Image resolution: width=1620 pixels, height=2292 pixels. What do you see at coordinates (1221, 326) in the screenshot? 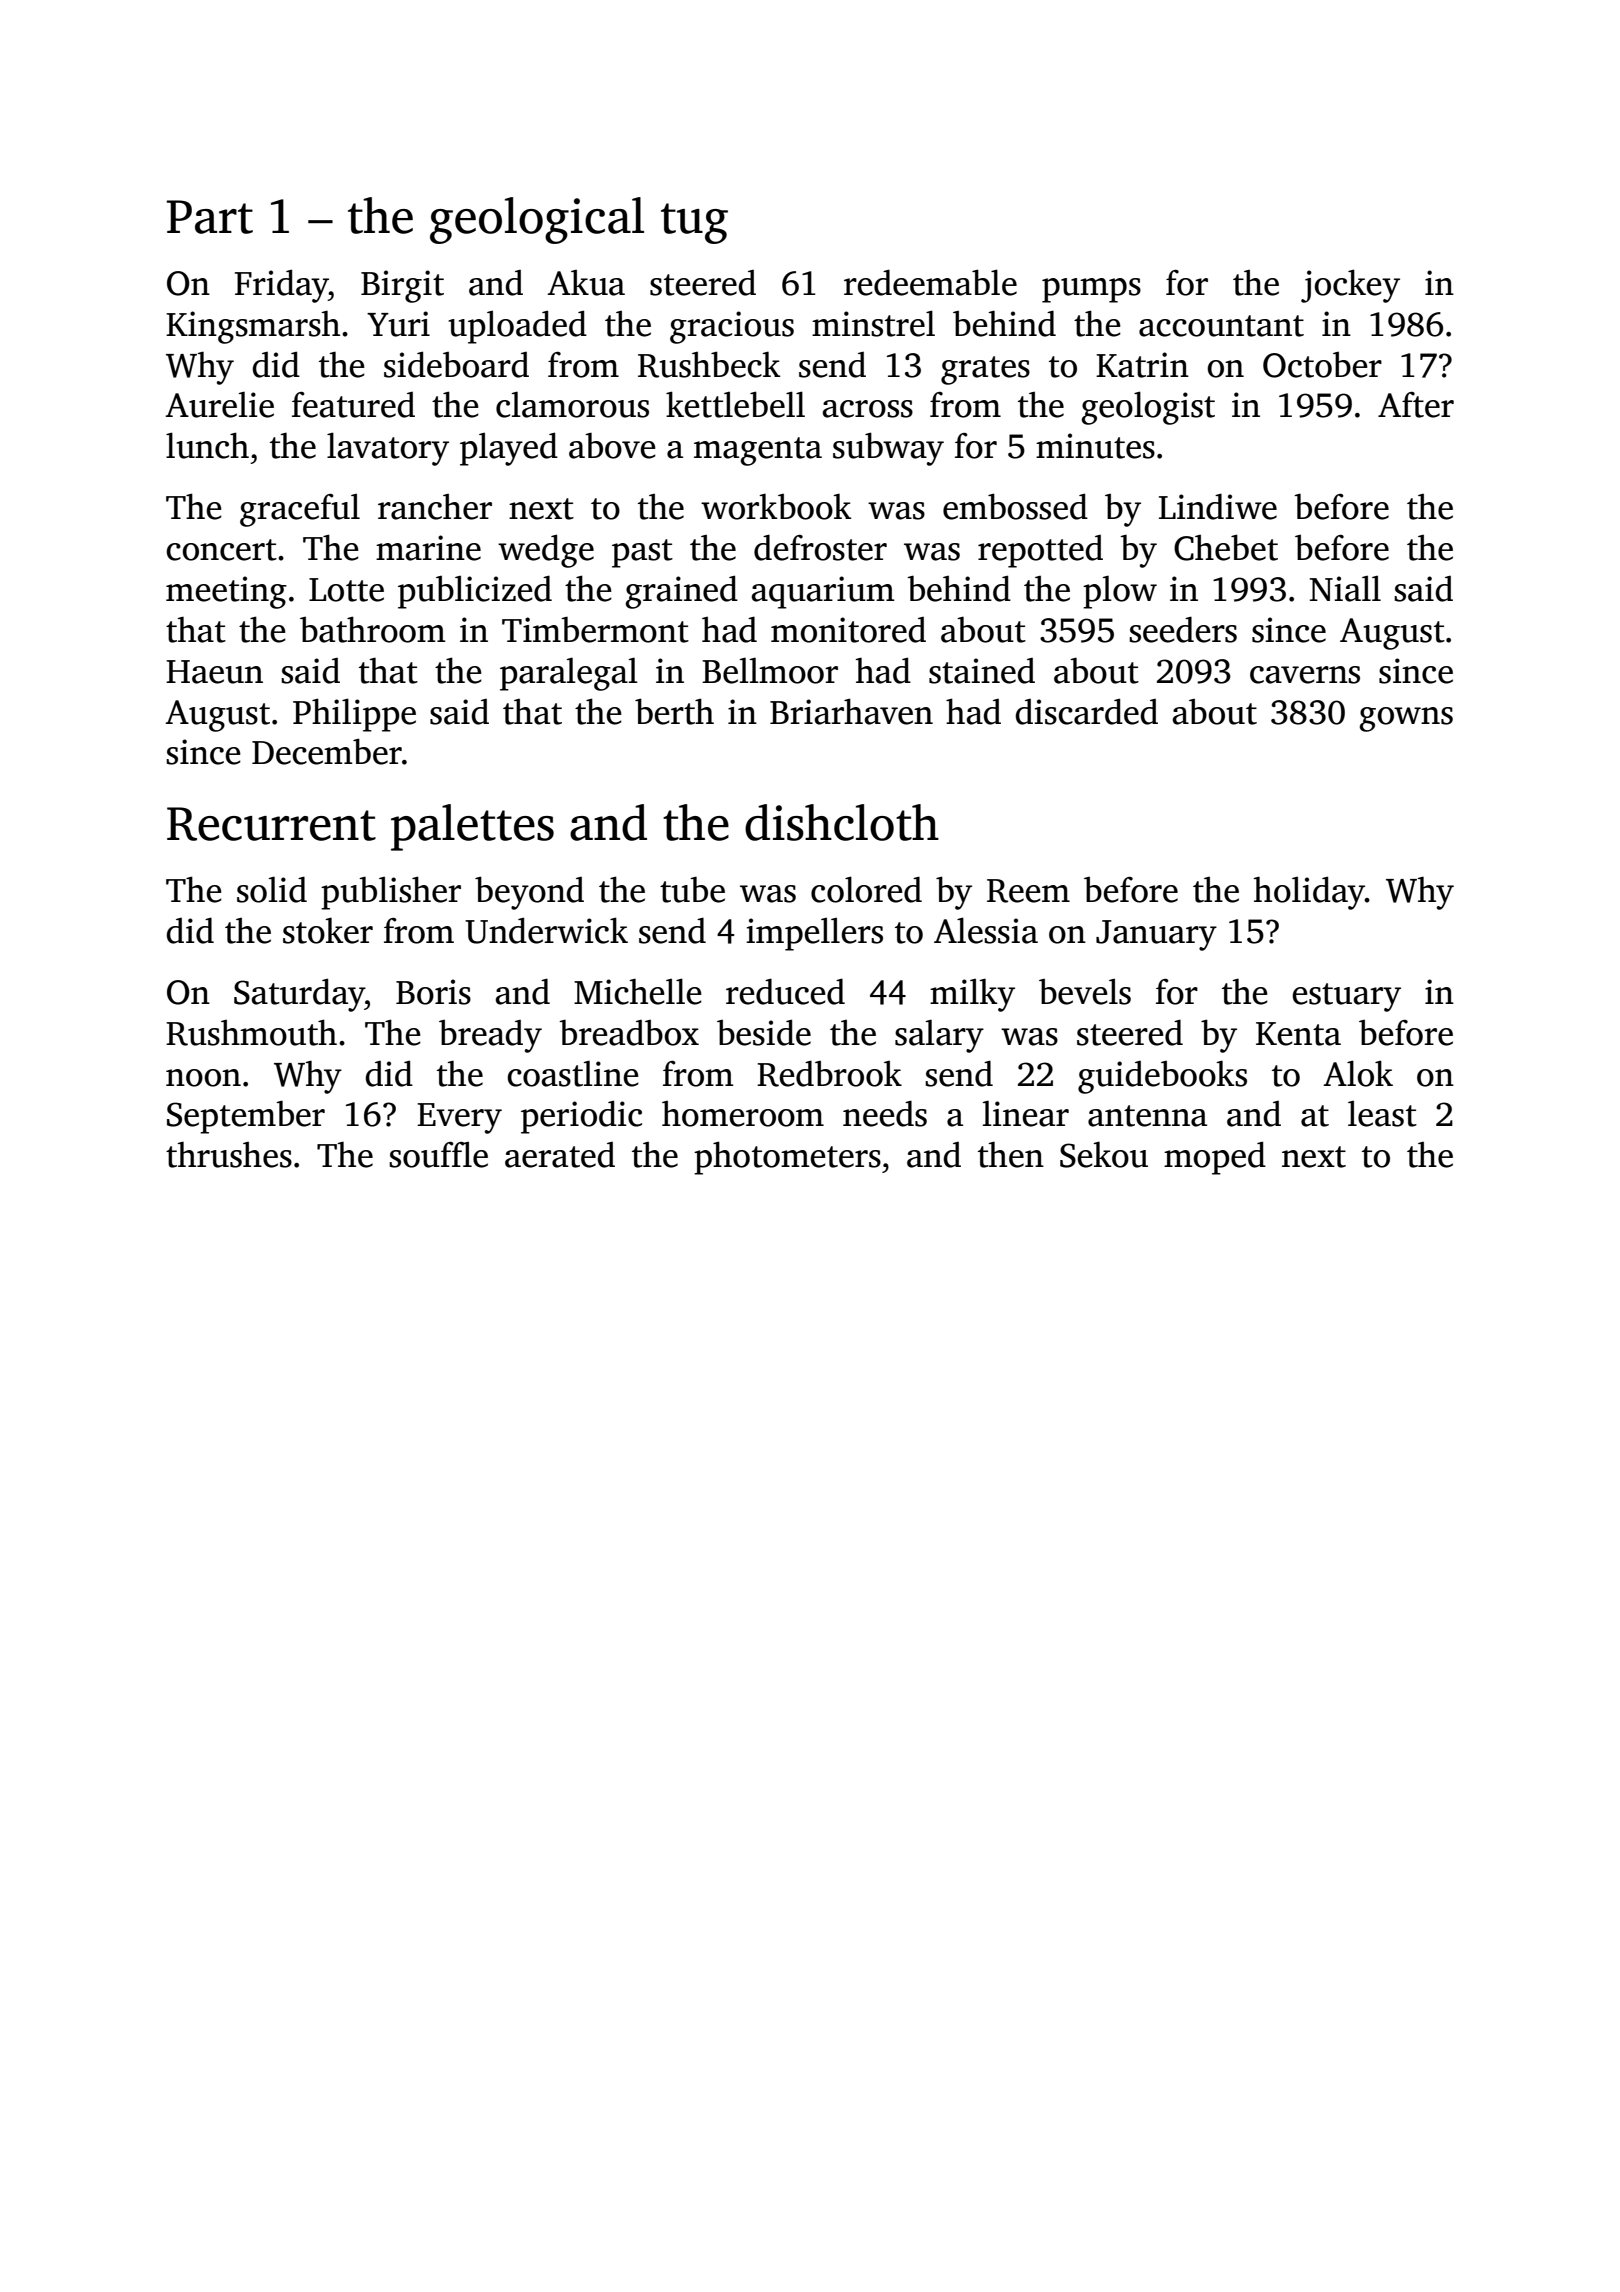
I see `accountant` at bounding box center [1221, 326].
